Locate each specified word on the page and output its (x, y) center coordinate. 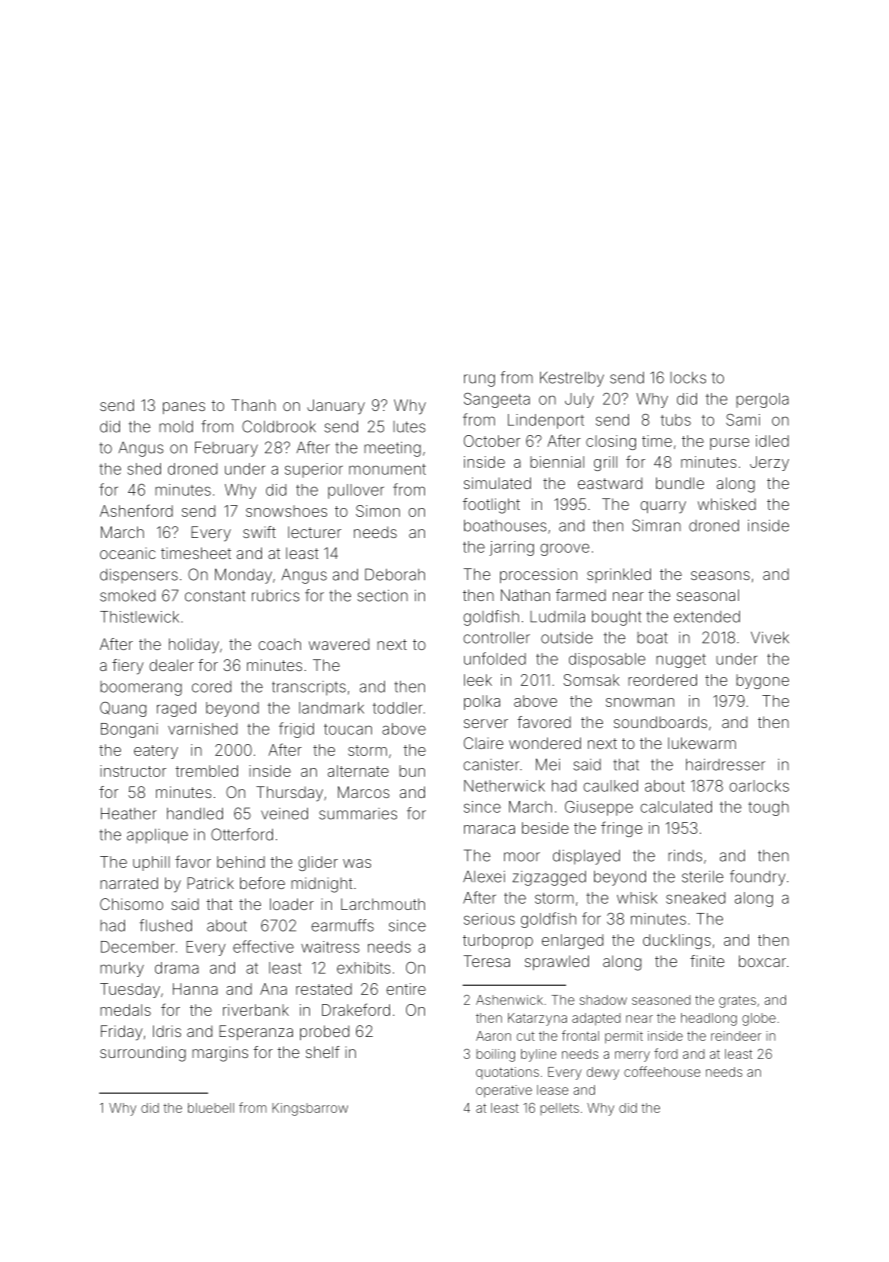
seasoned (661, 1000)
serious (489, 919)
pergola (762, 400)
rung (479, 380)
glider (318, 863)
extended (707, 617)
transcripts (309, 688)
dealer (171, 665)
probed (324, 1032)
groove (564, 549)
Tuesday (130, 990)
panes (184, 408)
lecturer (314, 532)
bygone (762, 681)
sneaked (695, 898)
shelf (323, 1052)
